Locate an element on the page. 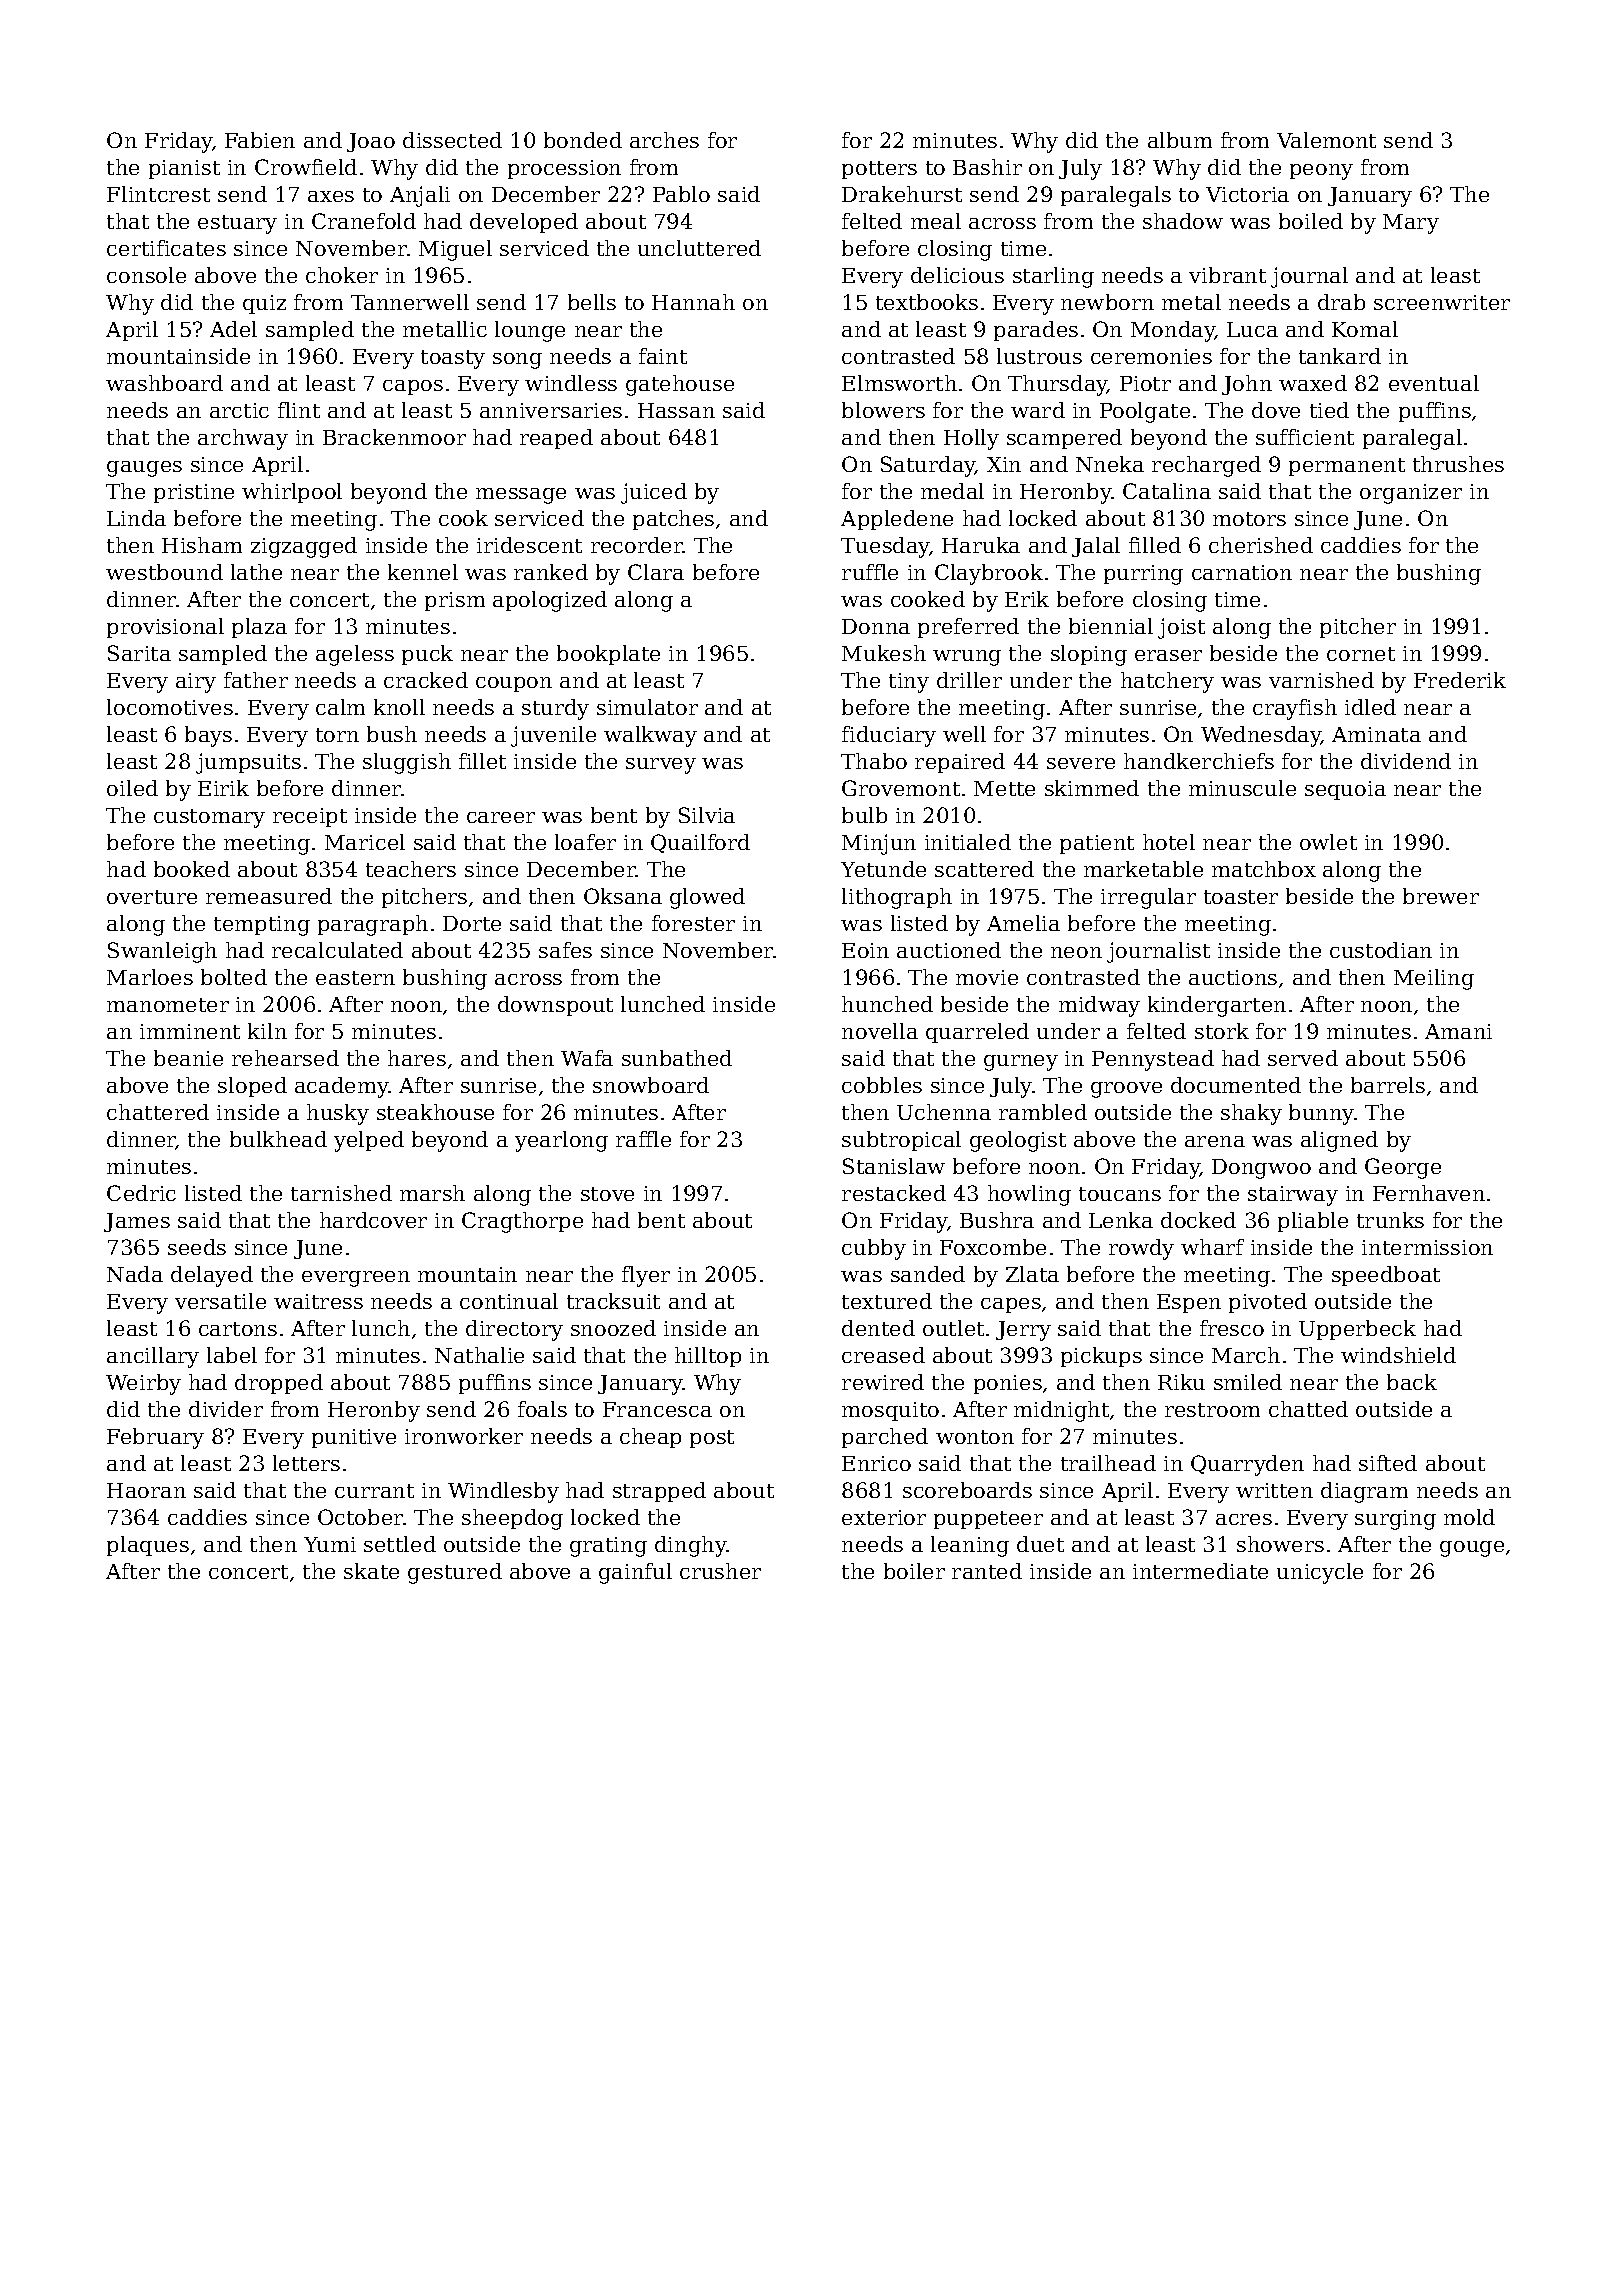 Image resolution: width=1620 pixels, height=2292 pixels. Fabien is located at coordinates (260, 140).
